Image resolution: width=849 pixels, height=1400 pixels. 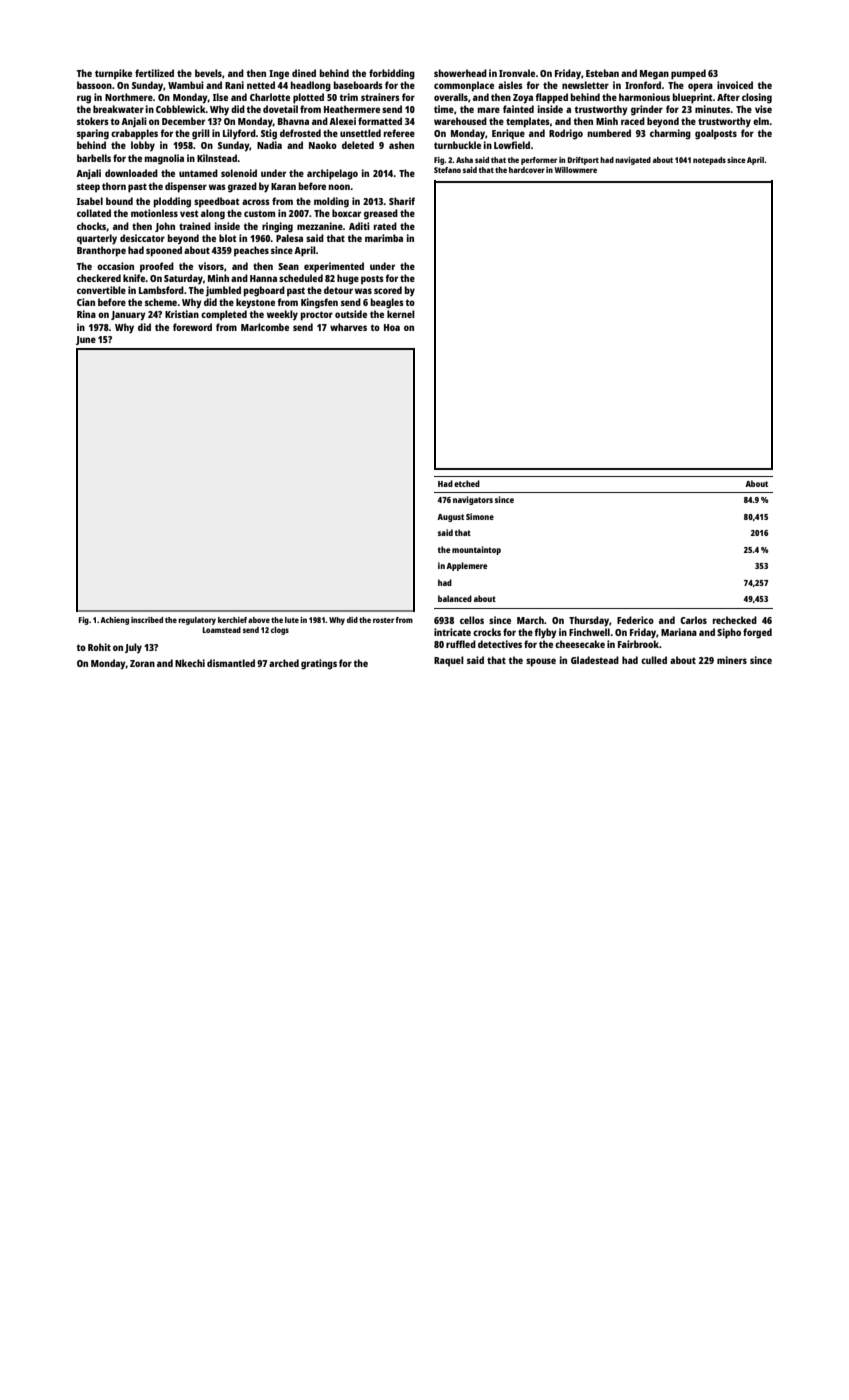 What do you see at coordinates (94, 213) in the page?
I see `collated` at bounding box center [94, 213].
